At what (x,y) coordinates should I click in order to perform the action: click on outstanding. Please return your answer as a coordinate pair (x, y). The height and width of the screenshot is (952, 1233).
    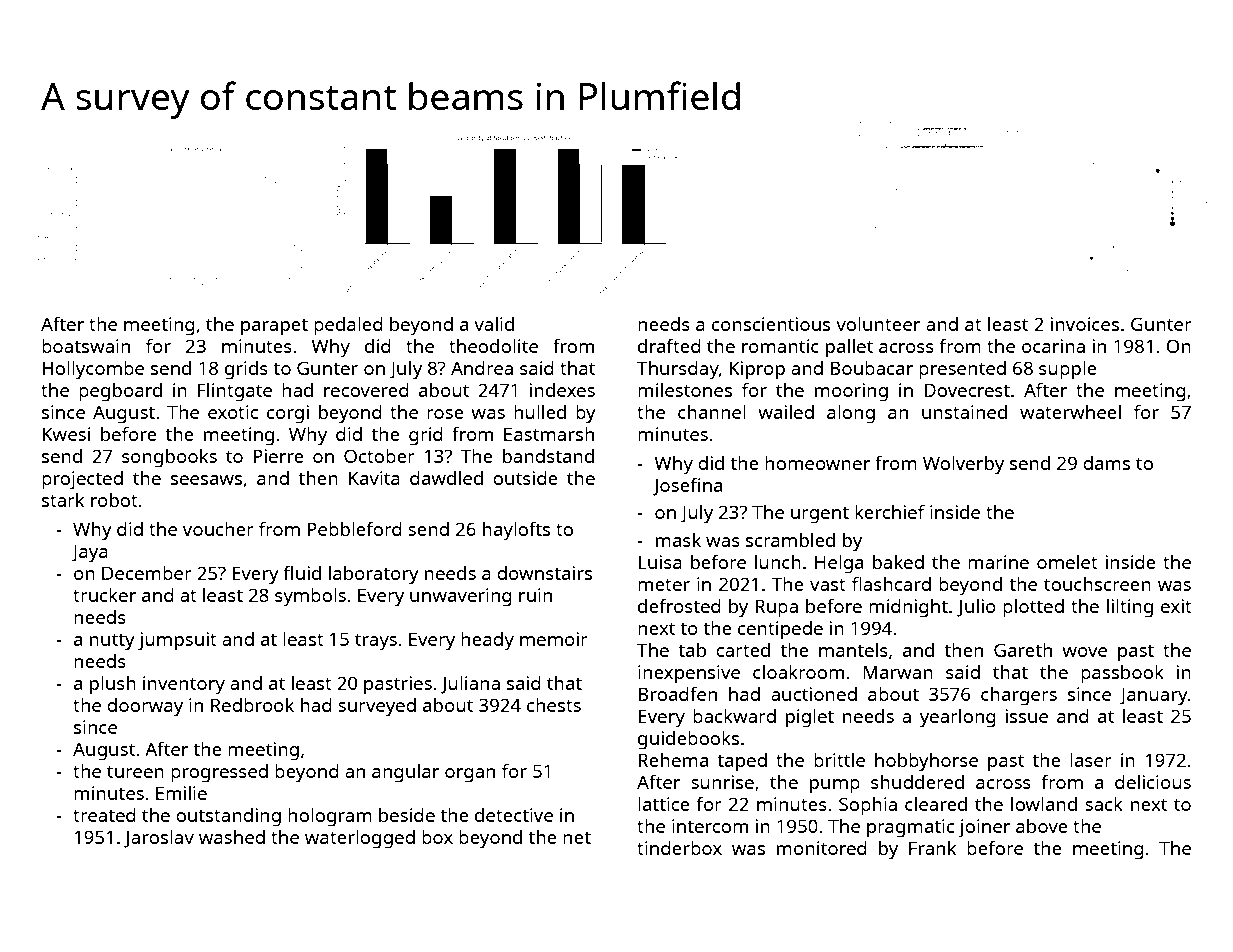
    Looking at the image, I should click on (228, 817).
